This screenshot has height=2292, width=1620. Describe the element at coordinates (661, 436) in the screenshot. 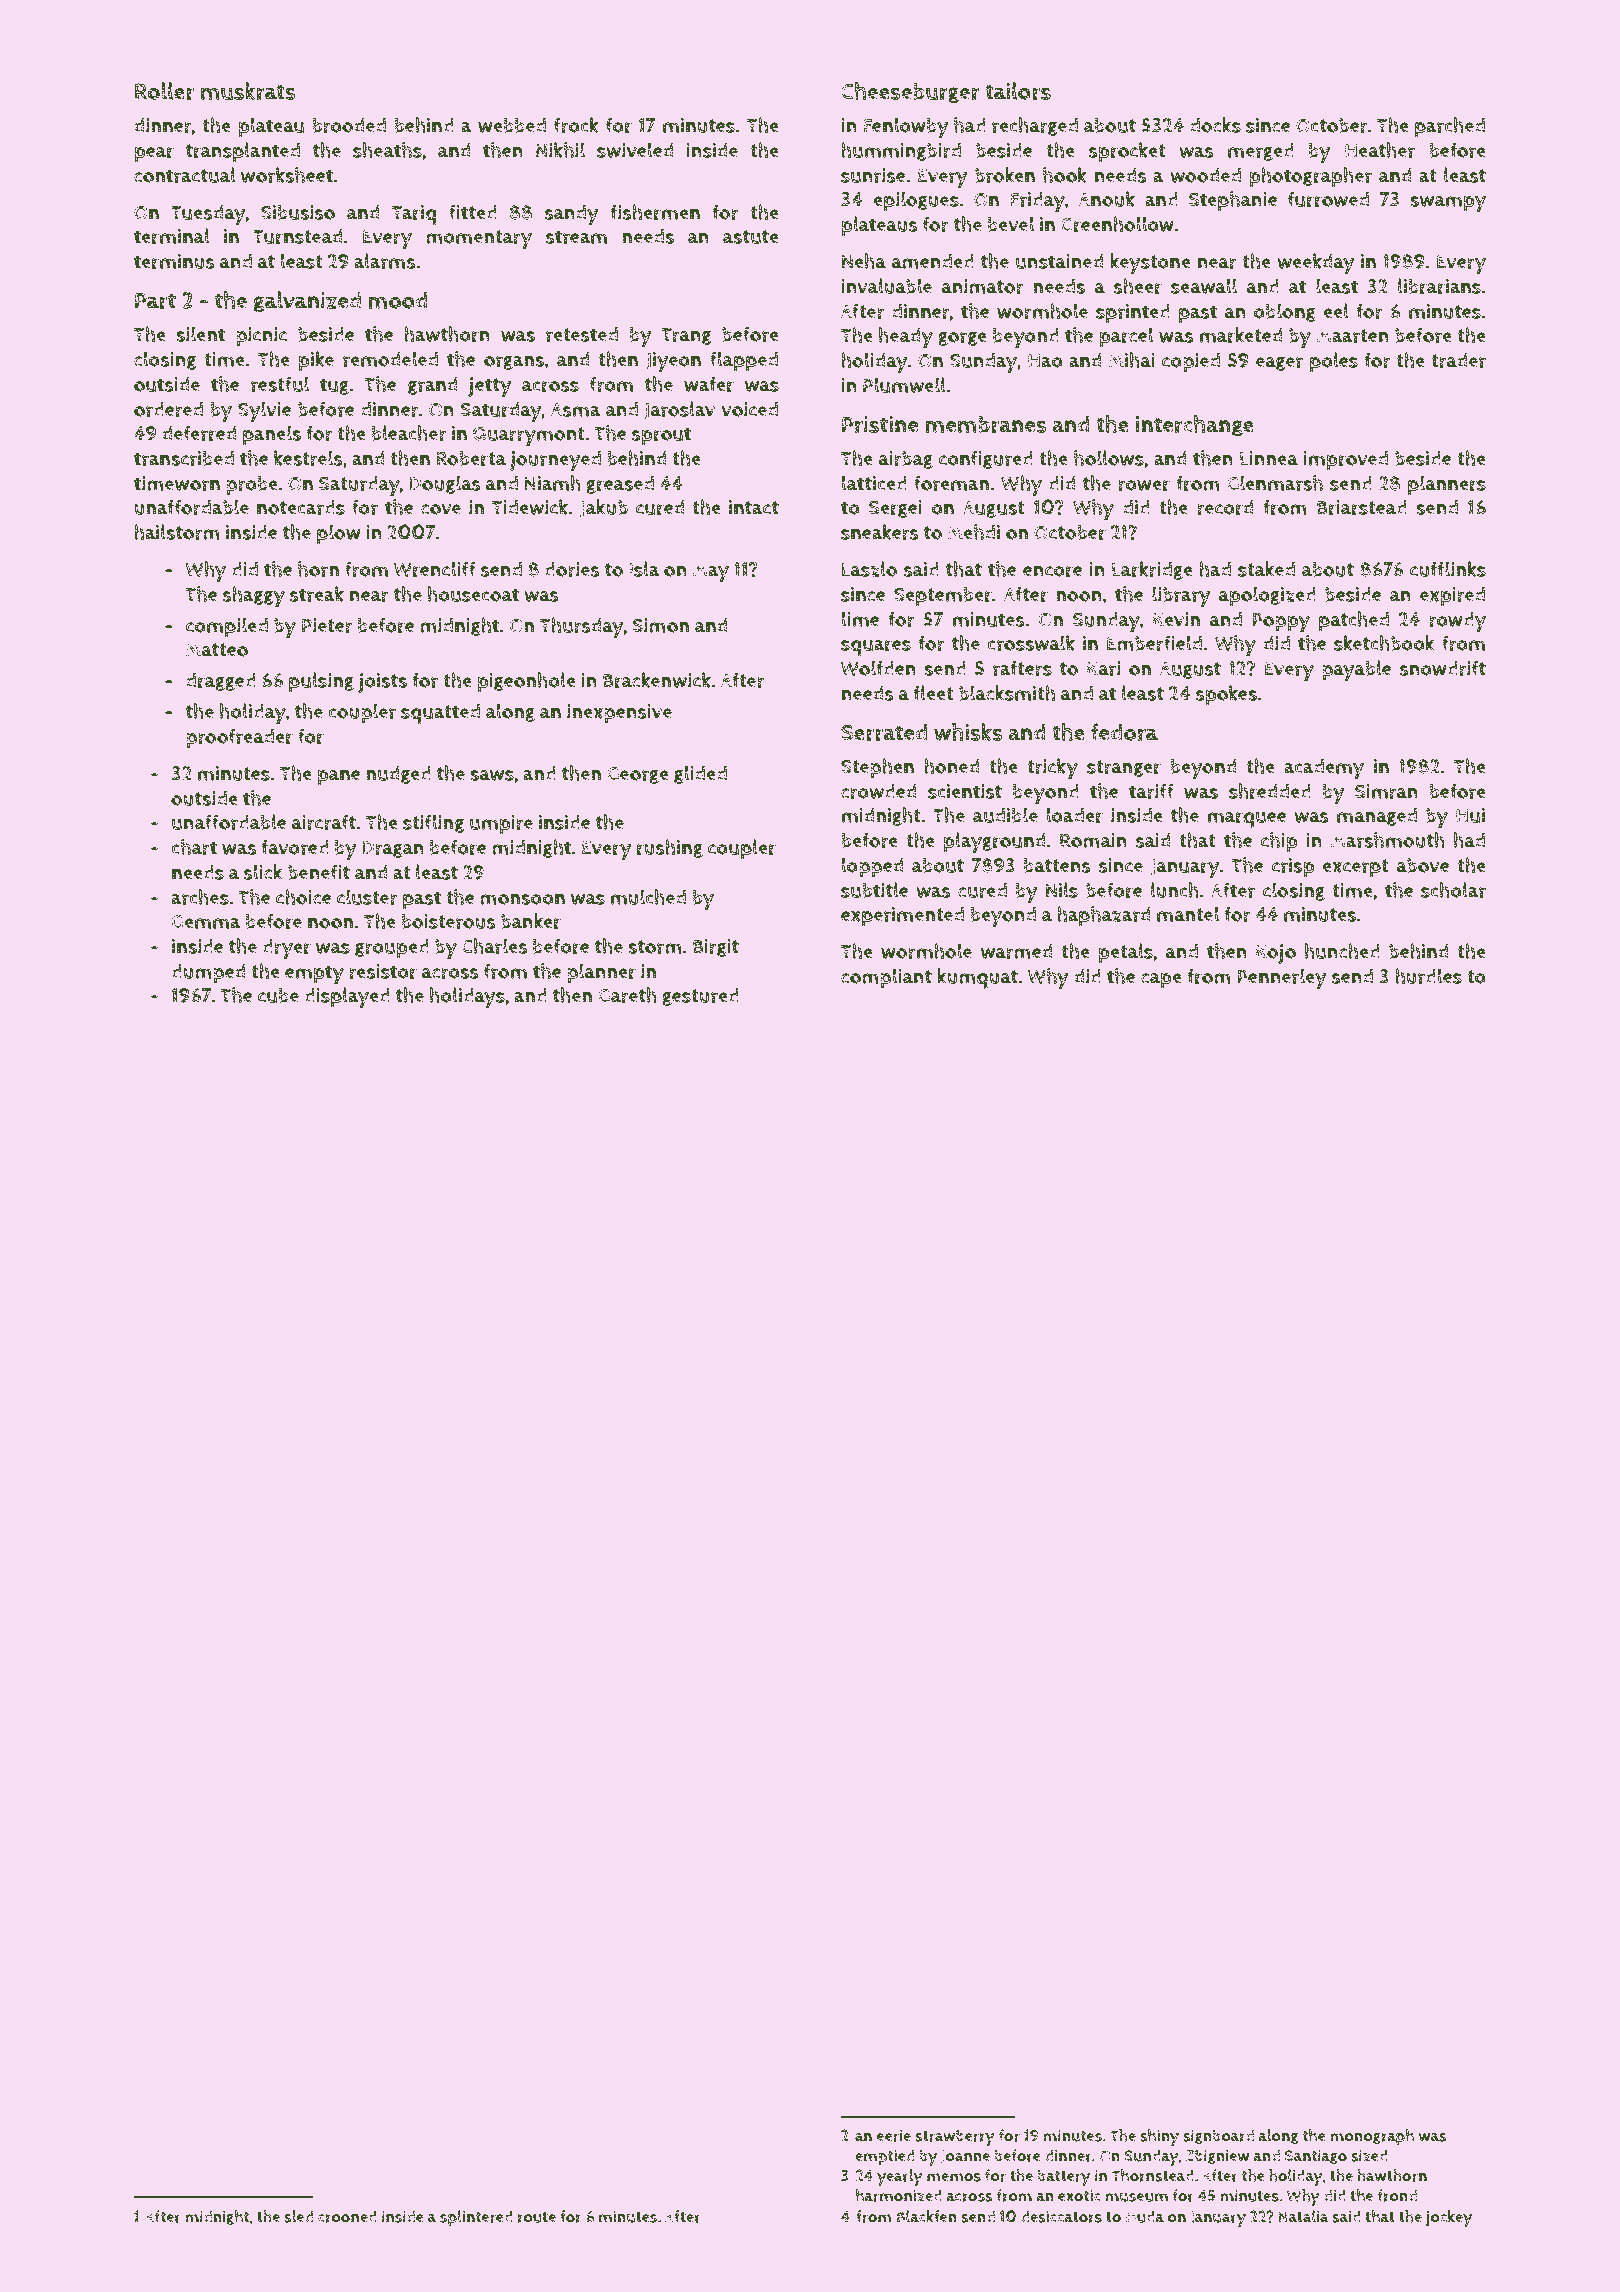

I see `sprout` at that location.
